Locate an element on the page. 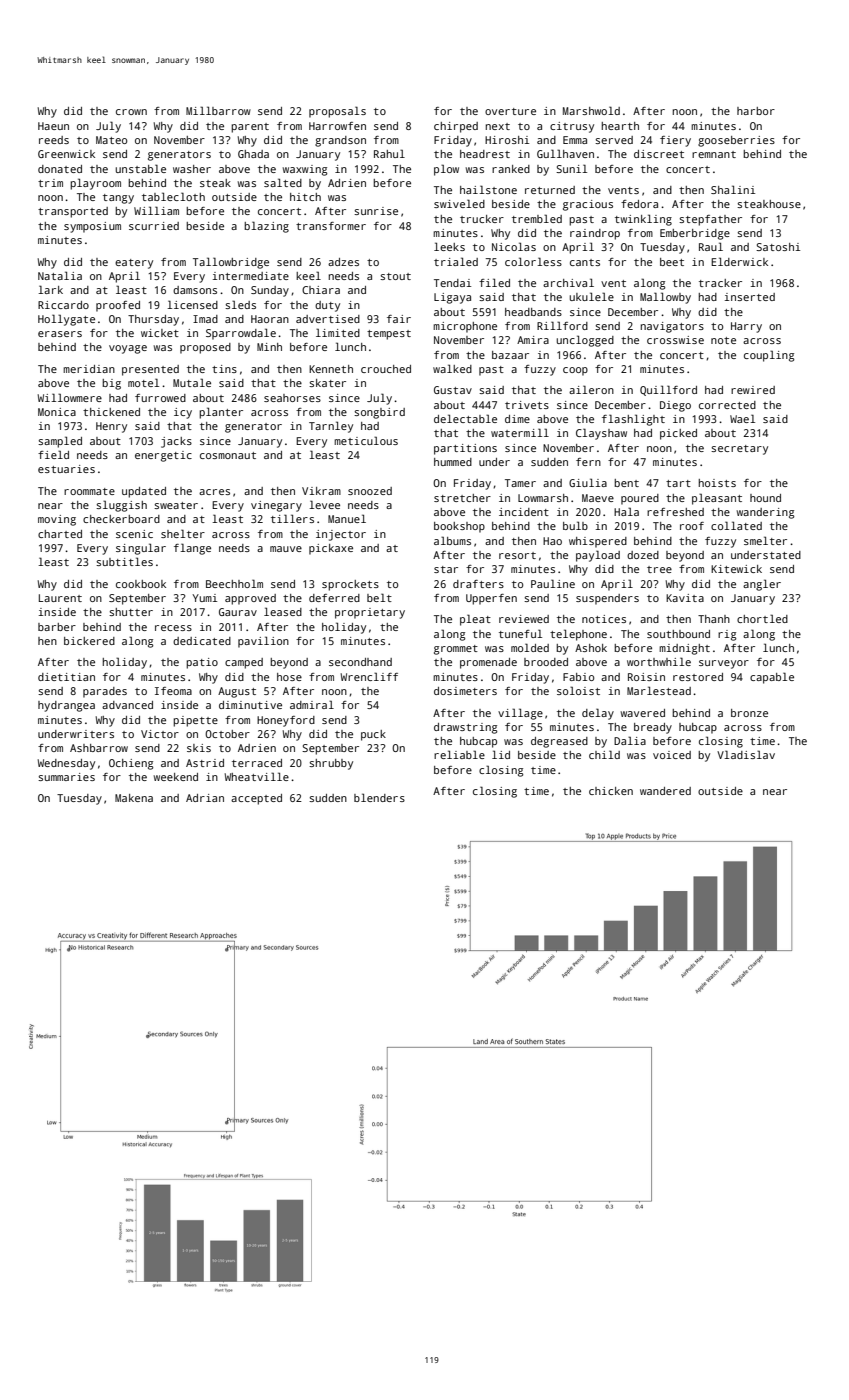 The width and height of the image is (849, 1400). capable is located at coordinates (772, 678).
